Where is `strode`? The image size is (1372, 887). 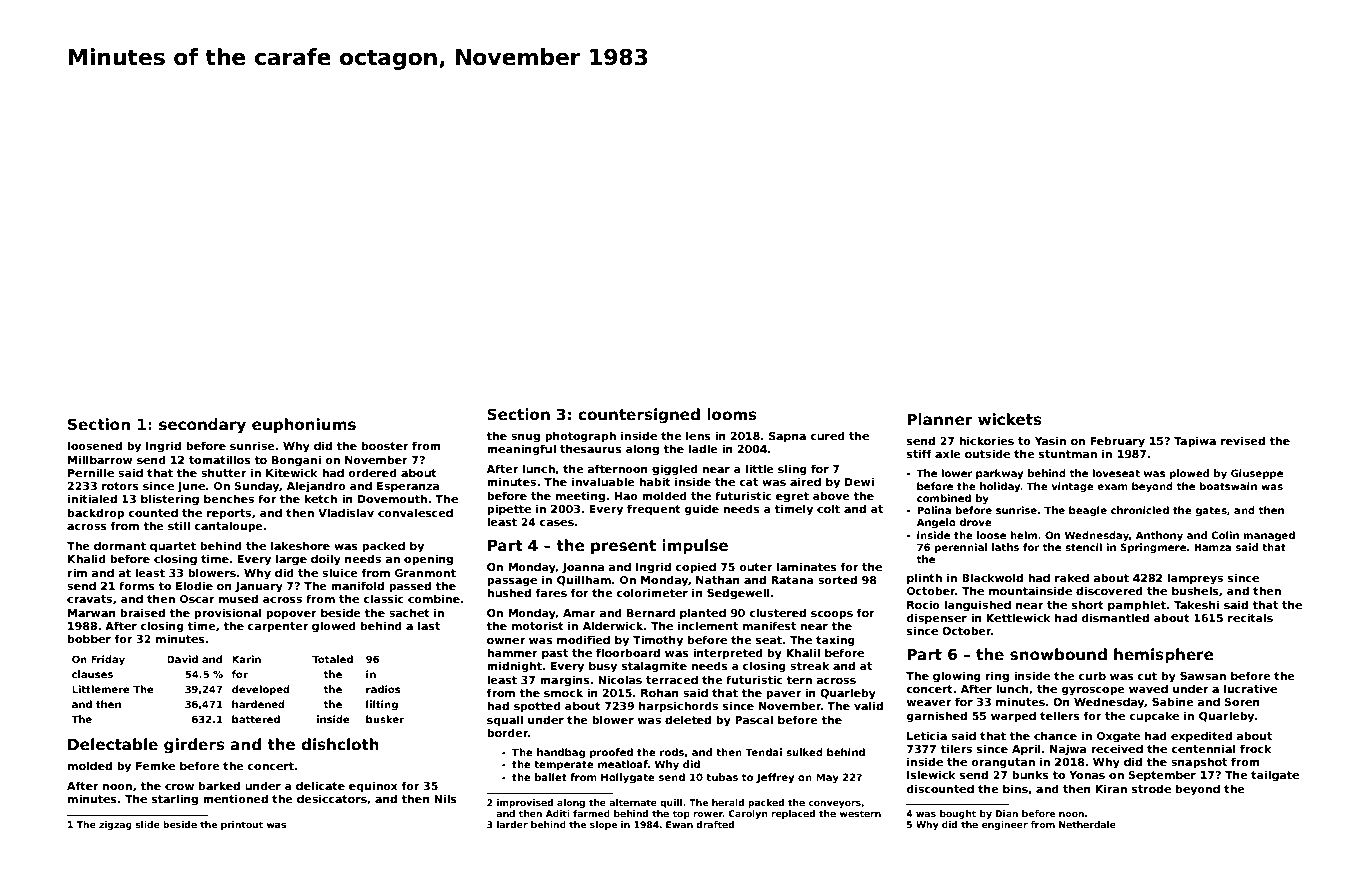 strode is located at coordinates (1151, 788).
